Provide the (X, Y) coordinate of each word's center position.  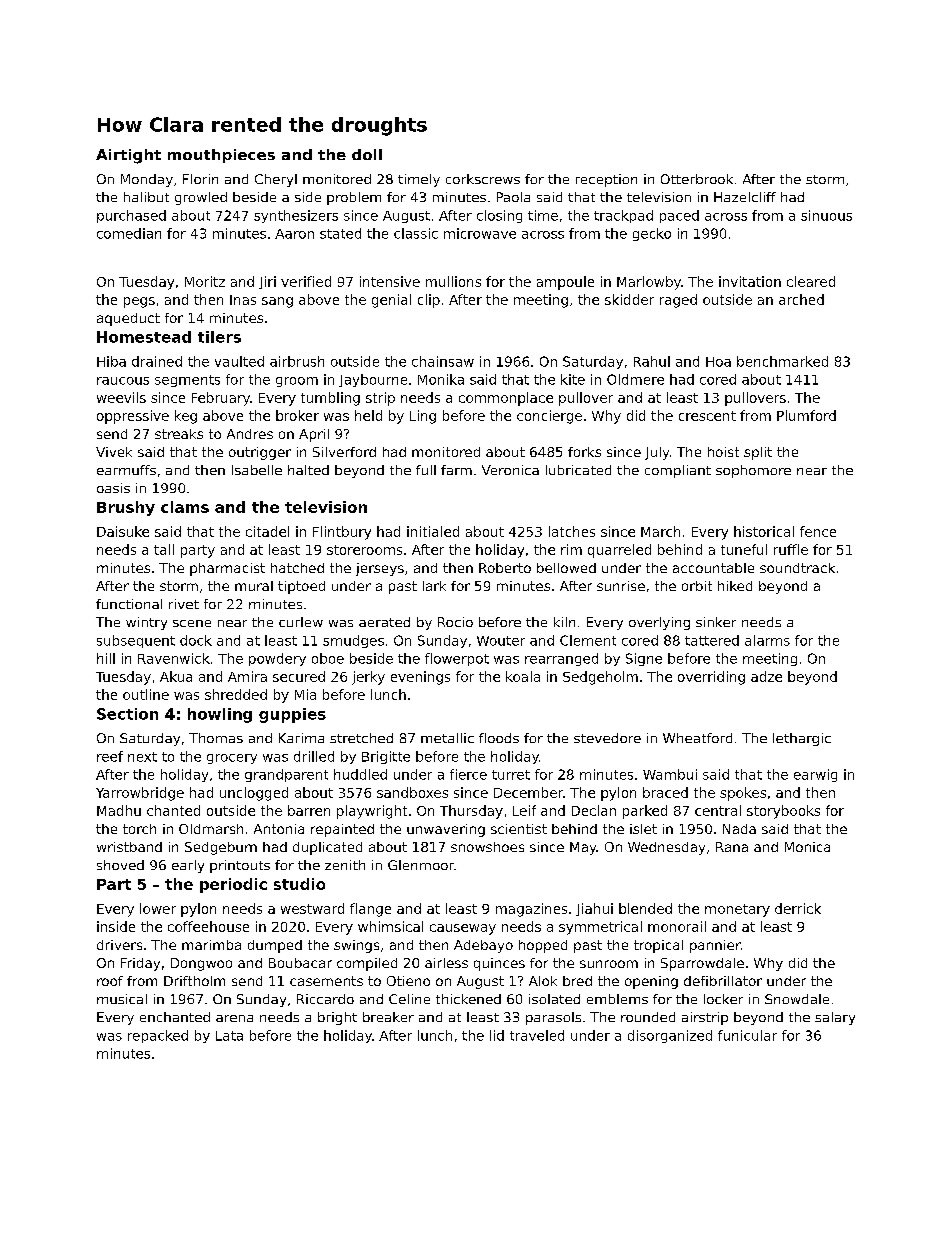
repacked (158, 1036)
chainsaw (443, 361)
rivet (184, 604)
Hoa (718, 362)
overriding (711, 678)
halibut (146, 197)
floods (499, 738)
